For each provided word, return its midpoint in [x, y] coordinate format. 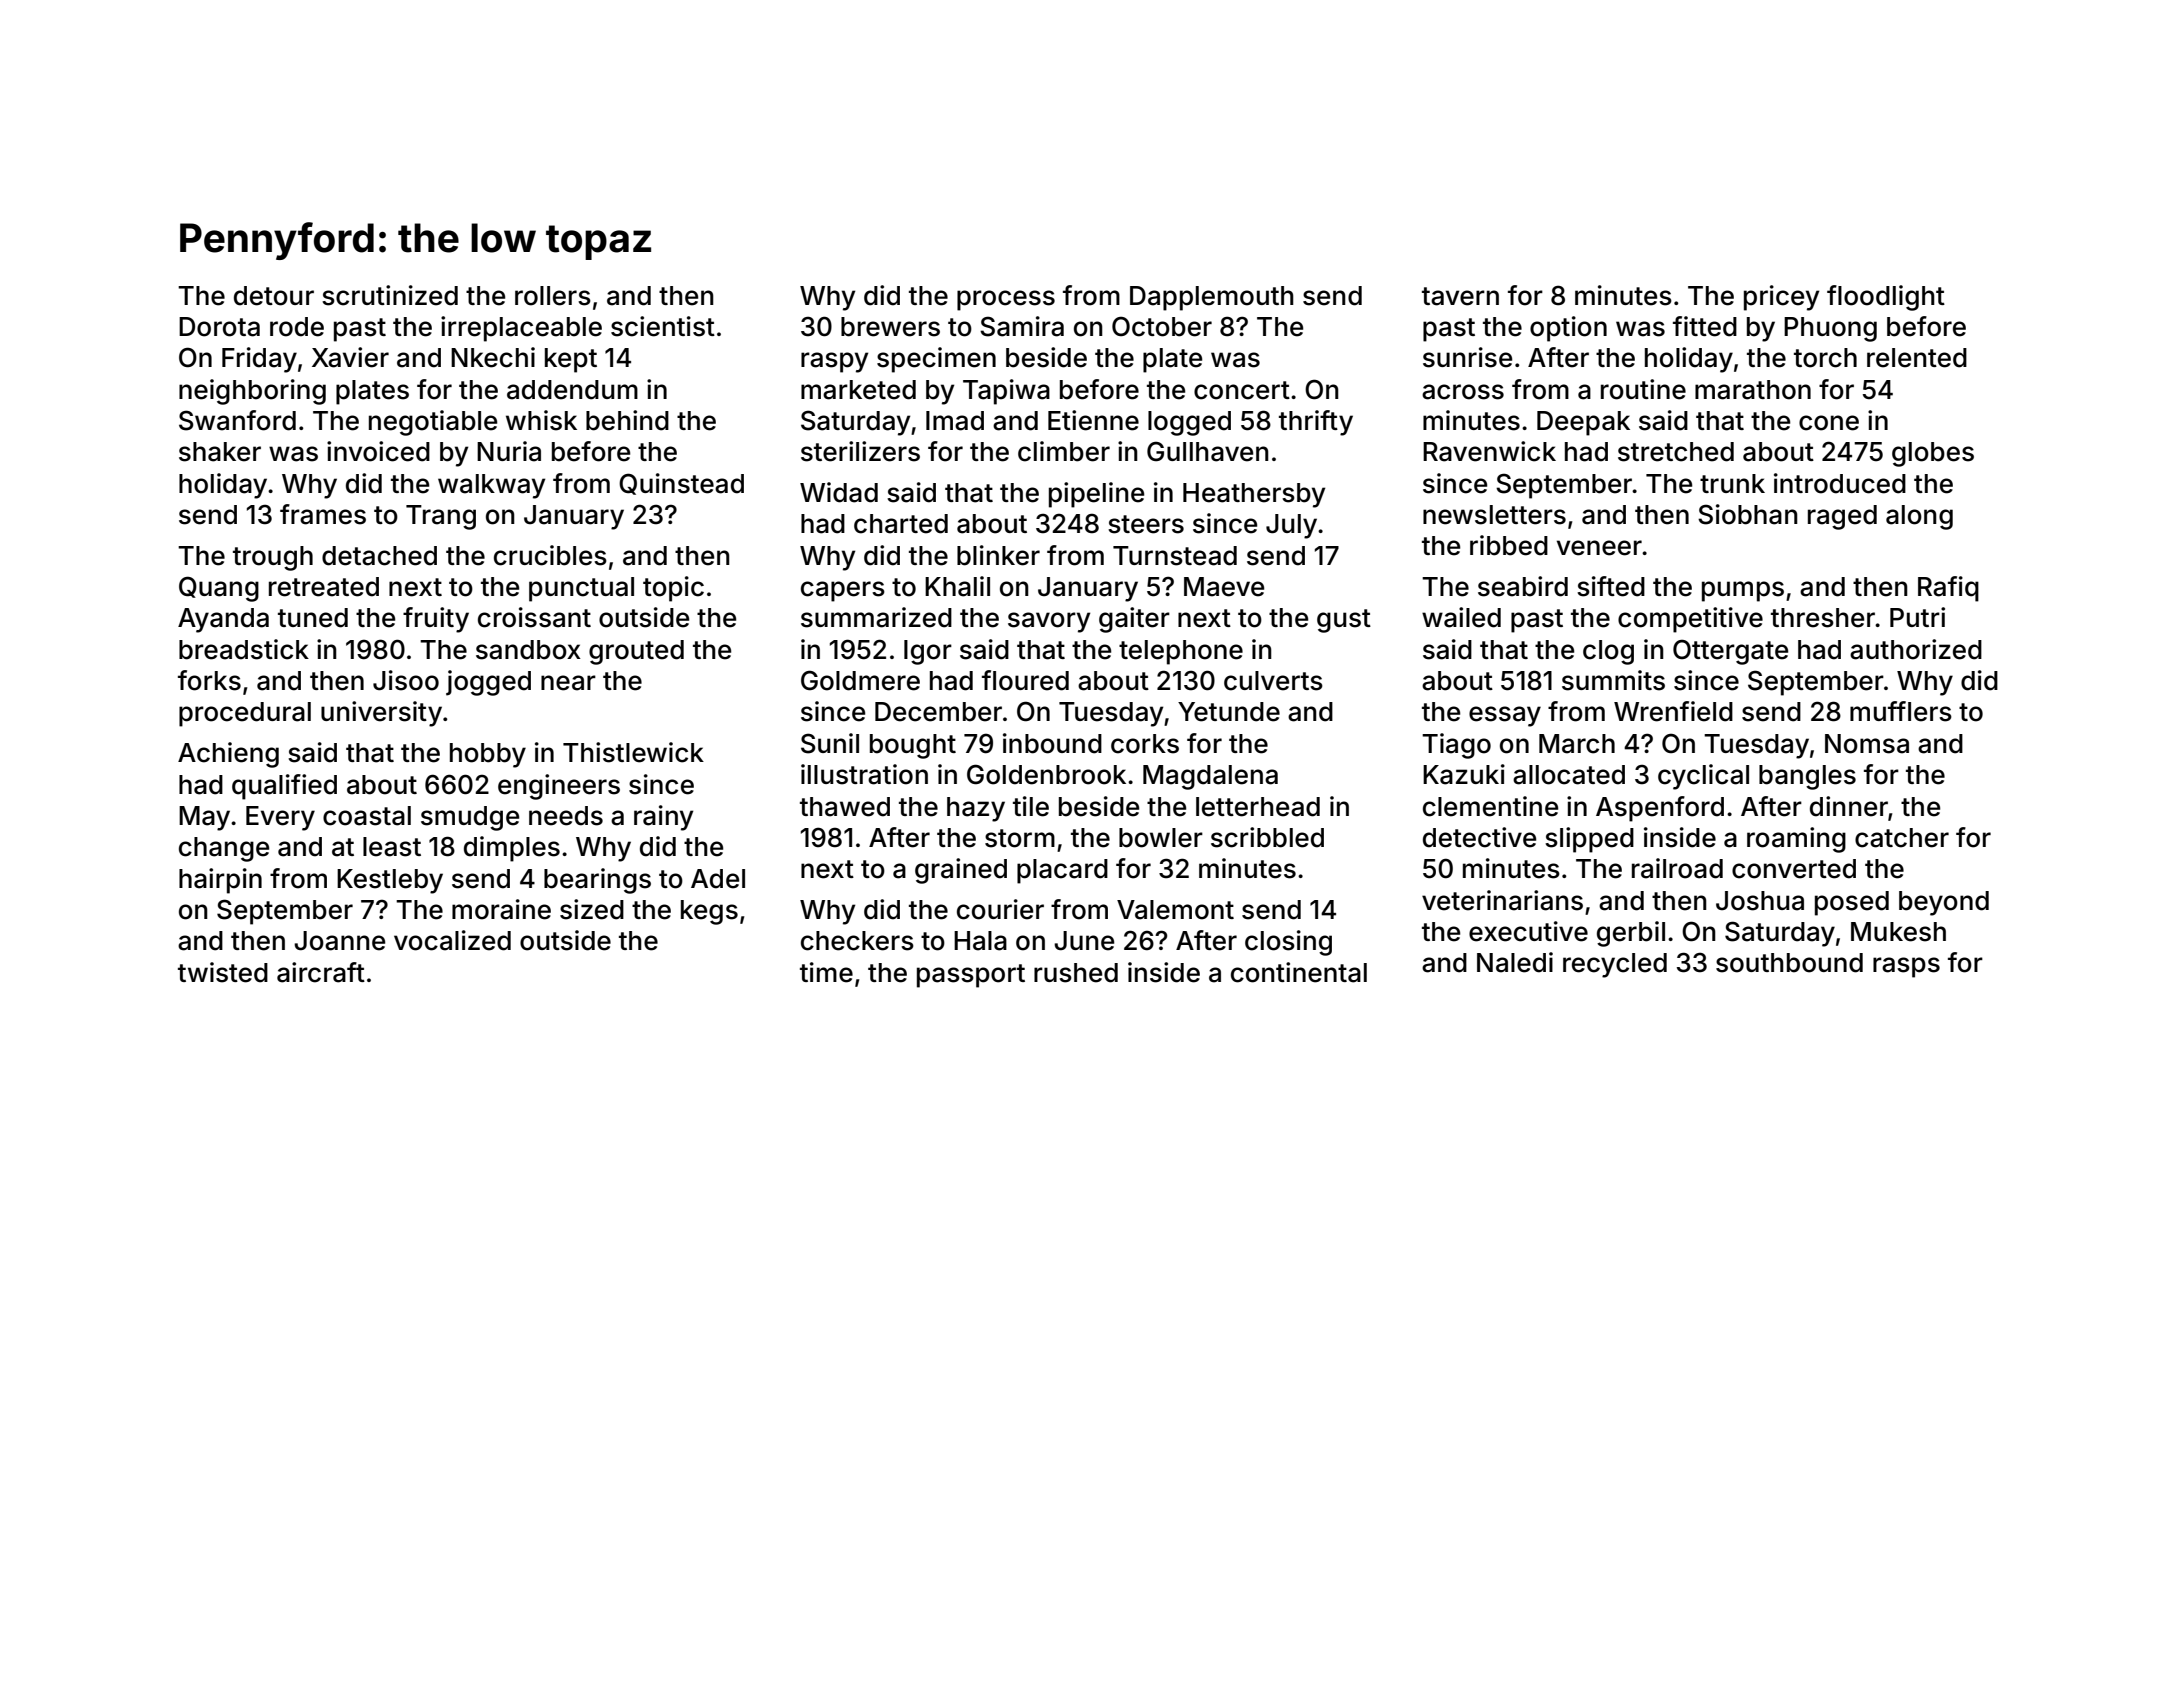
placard [1062, 871]
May [204, 818]
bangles [1807, 777]
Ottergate [1730, 652]
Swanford [237, 420]
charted [901, 524]
